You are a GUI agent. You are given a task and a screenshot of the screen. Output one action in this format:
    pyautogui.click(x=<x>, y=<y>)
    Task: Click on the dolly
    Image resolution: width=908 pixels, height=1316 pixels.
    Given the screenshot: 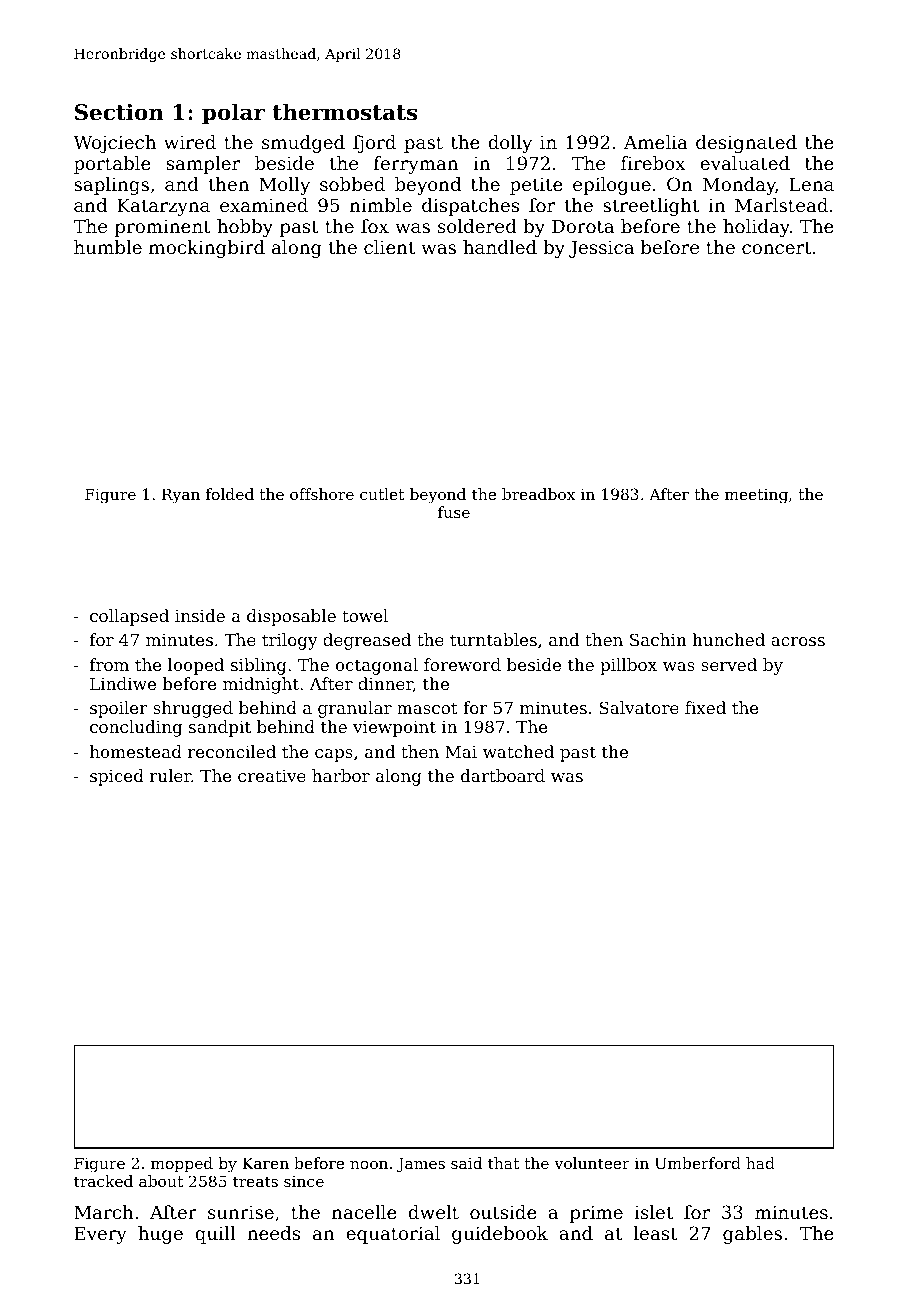 What is the action you would take?
    pyautogui.click(x=510, y=144)
